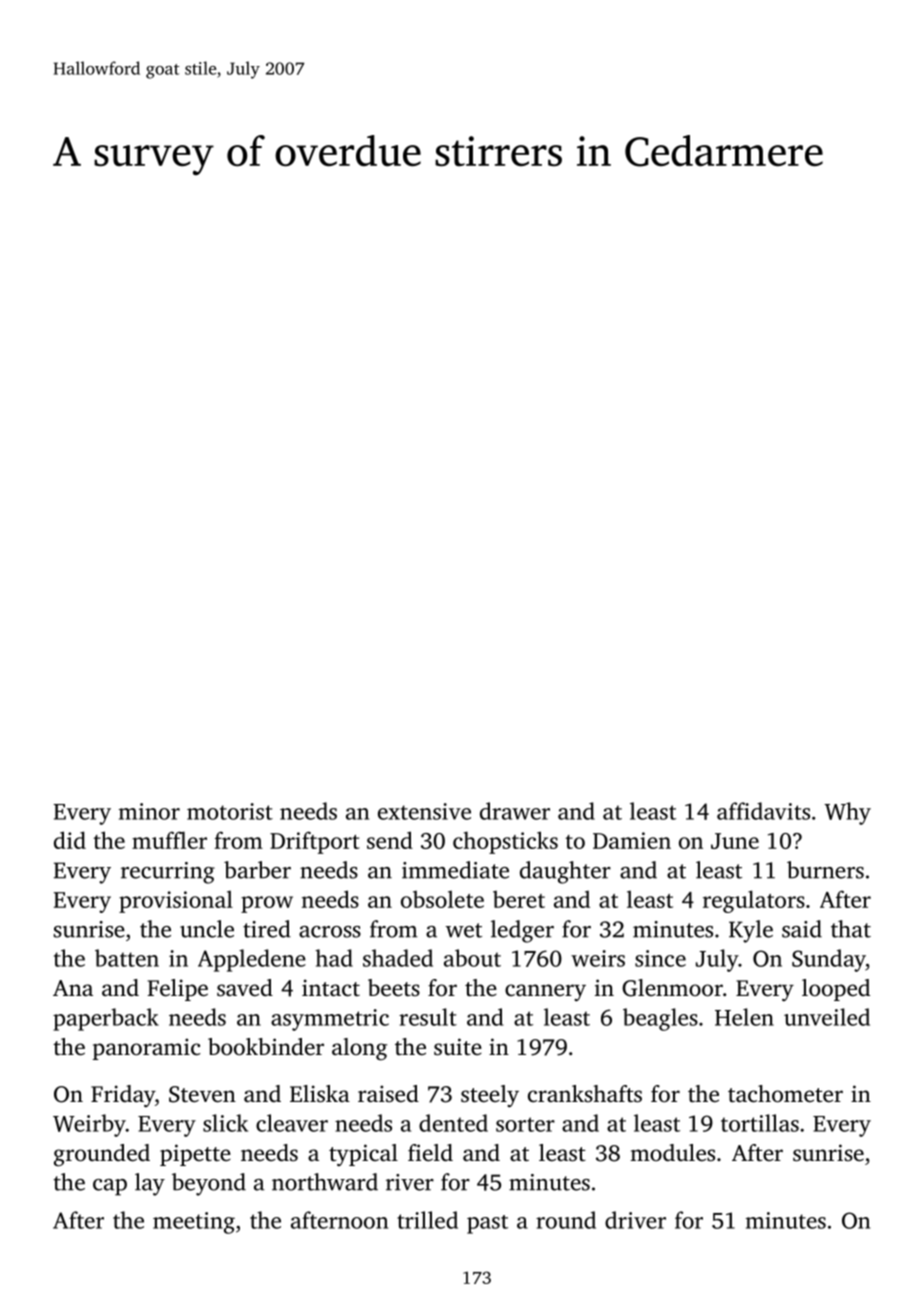  What do you see at coordinates (70, 840) in the document?
I see `did` at bounding box center [70, 840].
